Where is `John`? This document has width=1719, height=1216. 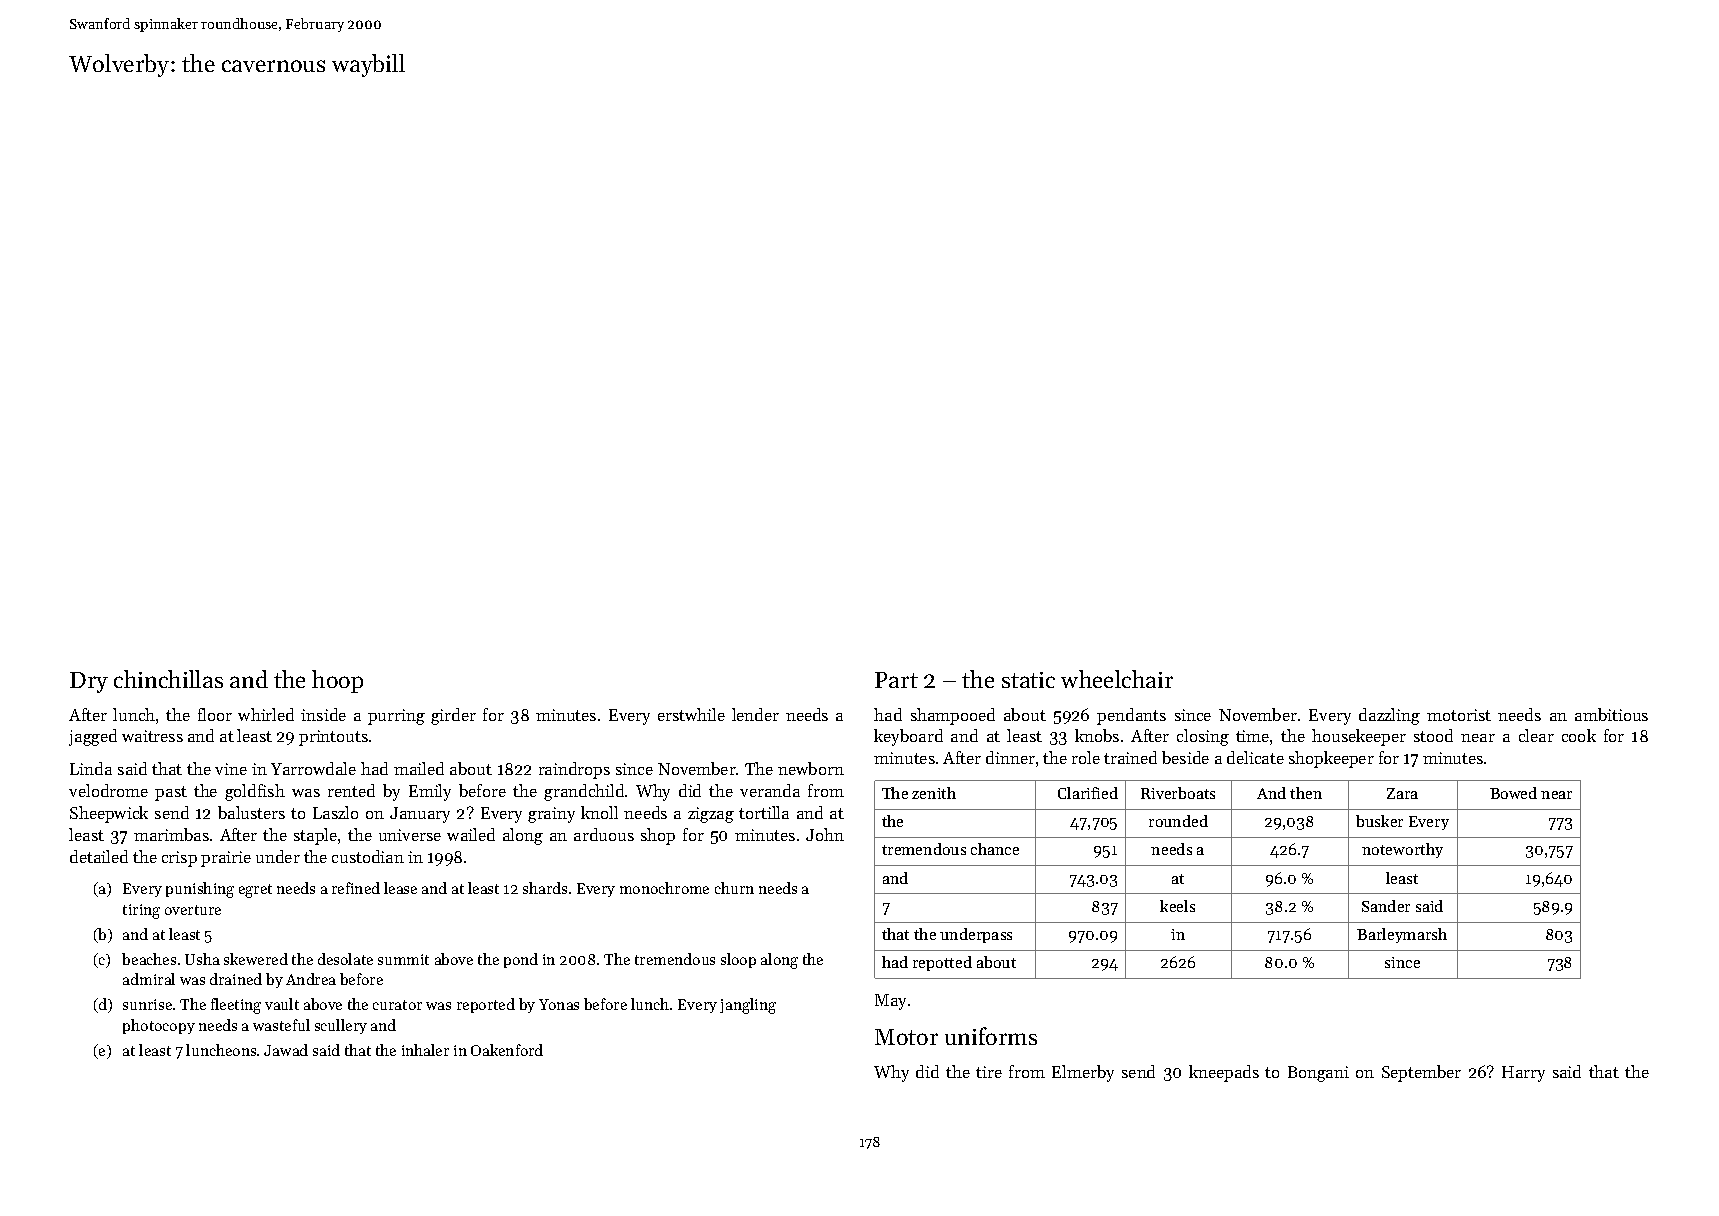
John is located at coordinates (825, 834).
